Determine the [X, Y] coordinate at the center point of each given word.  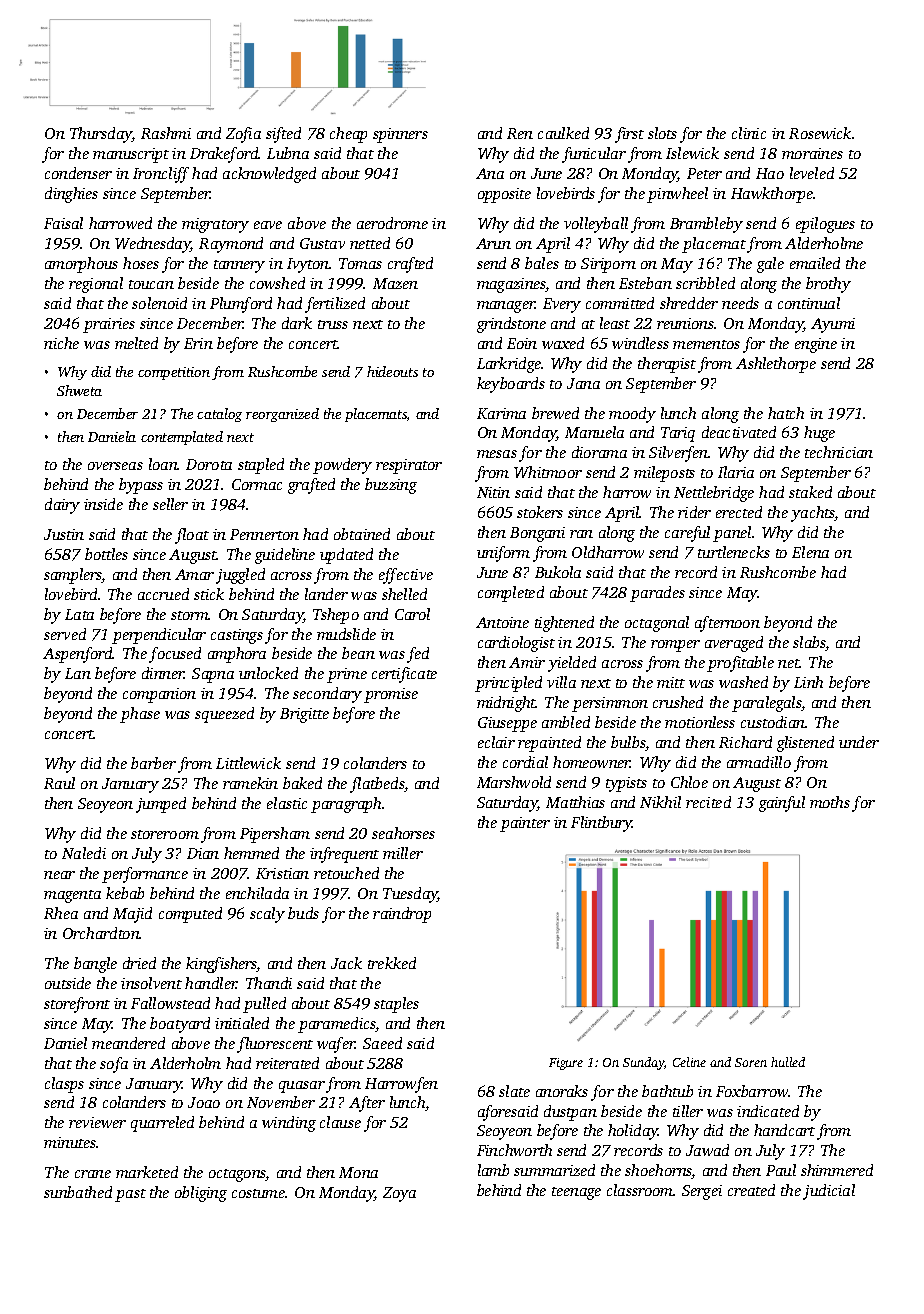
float [192, 536]
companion [159, 695]
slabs [809, 643]
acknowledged [269, 175]
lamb [493, 1170]
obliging [201, 1194]
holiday [633, 1132]
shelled [404, 594]
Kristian [282, 873]
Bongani [537, 534]
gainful [782, 804]
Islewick [692, 153]
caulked [563, 133]
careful [687, 534]
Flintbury [602, 824]
